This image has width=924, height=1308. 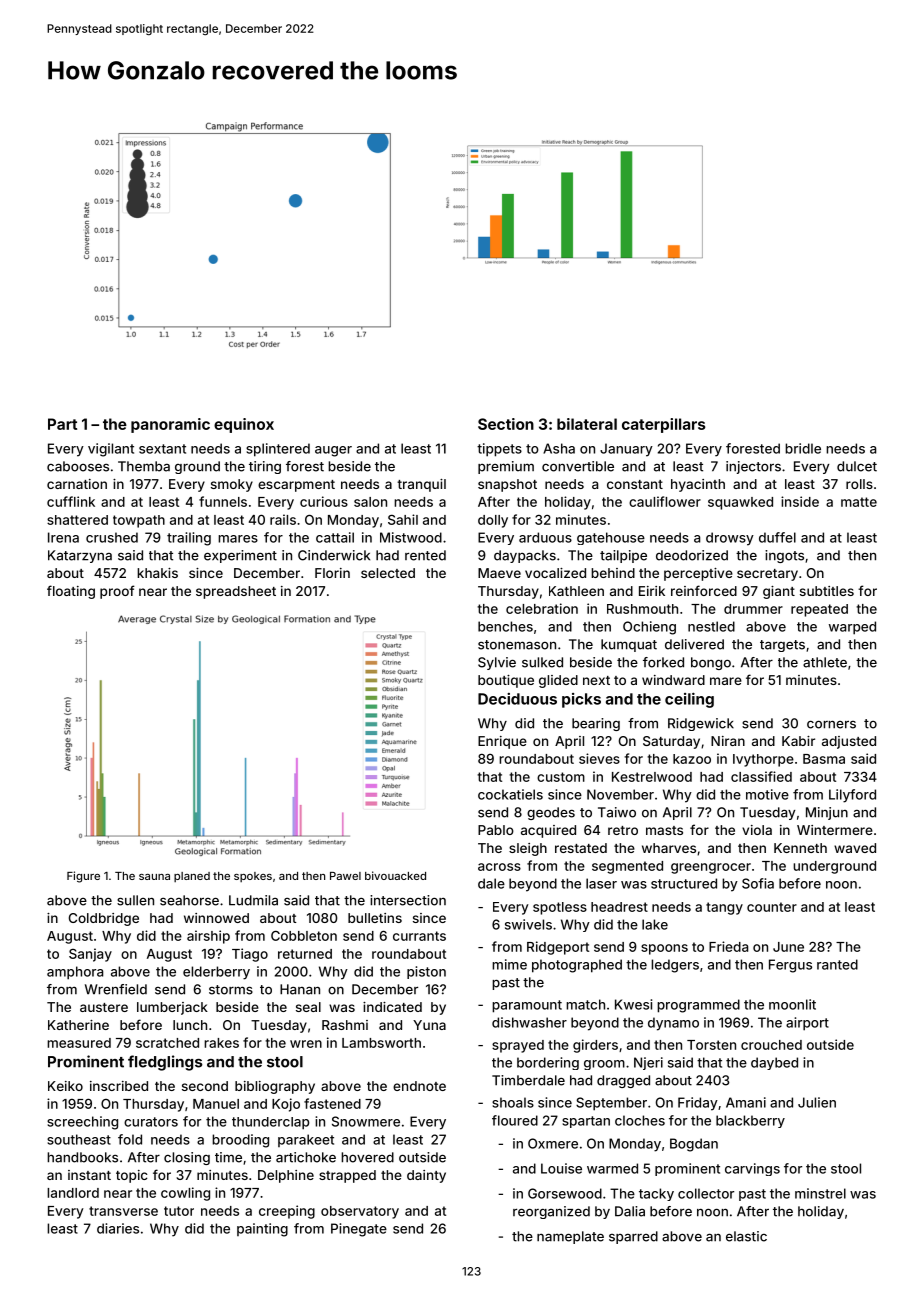 I want to click on currants, so click(x=419, y=936).
